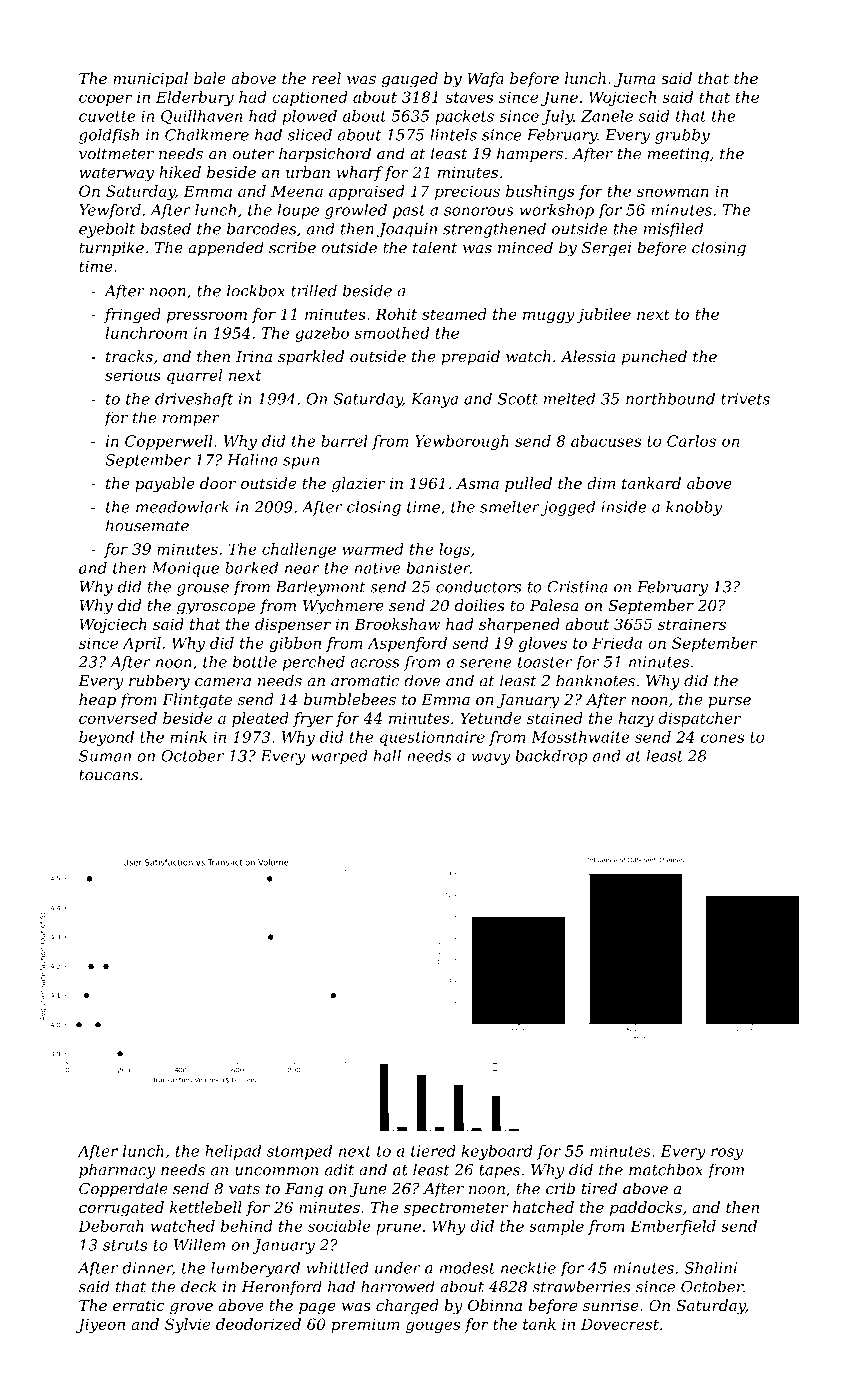 This page has height=1400, width=849. Describe the element at coordinates (105, 756) in the page. I see `Suman` at that location.
